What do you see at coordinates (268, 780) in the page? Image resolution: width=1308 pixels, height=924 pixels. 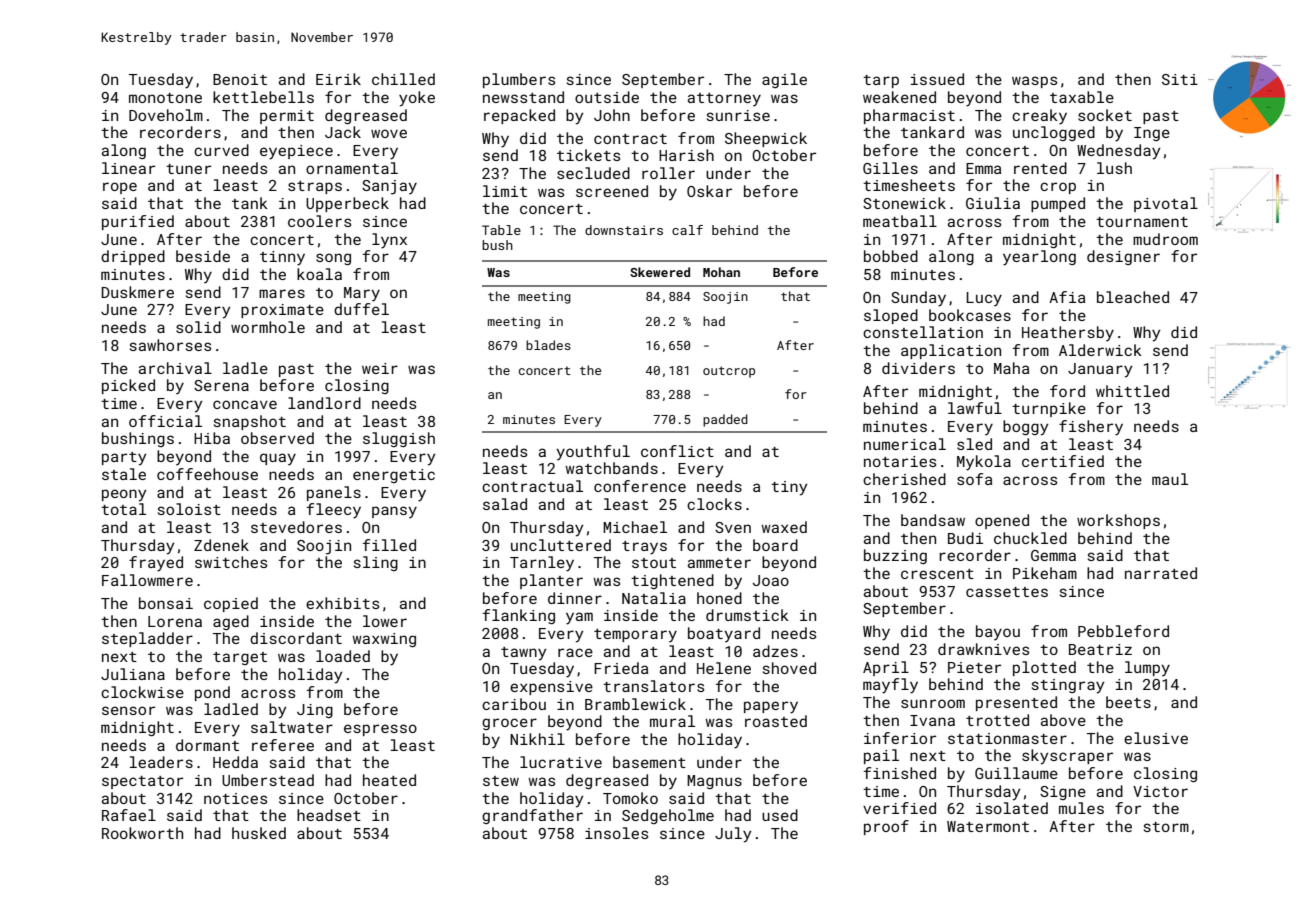 I see `Umberstead` at bounding box center [268, 780].
